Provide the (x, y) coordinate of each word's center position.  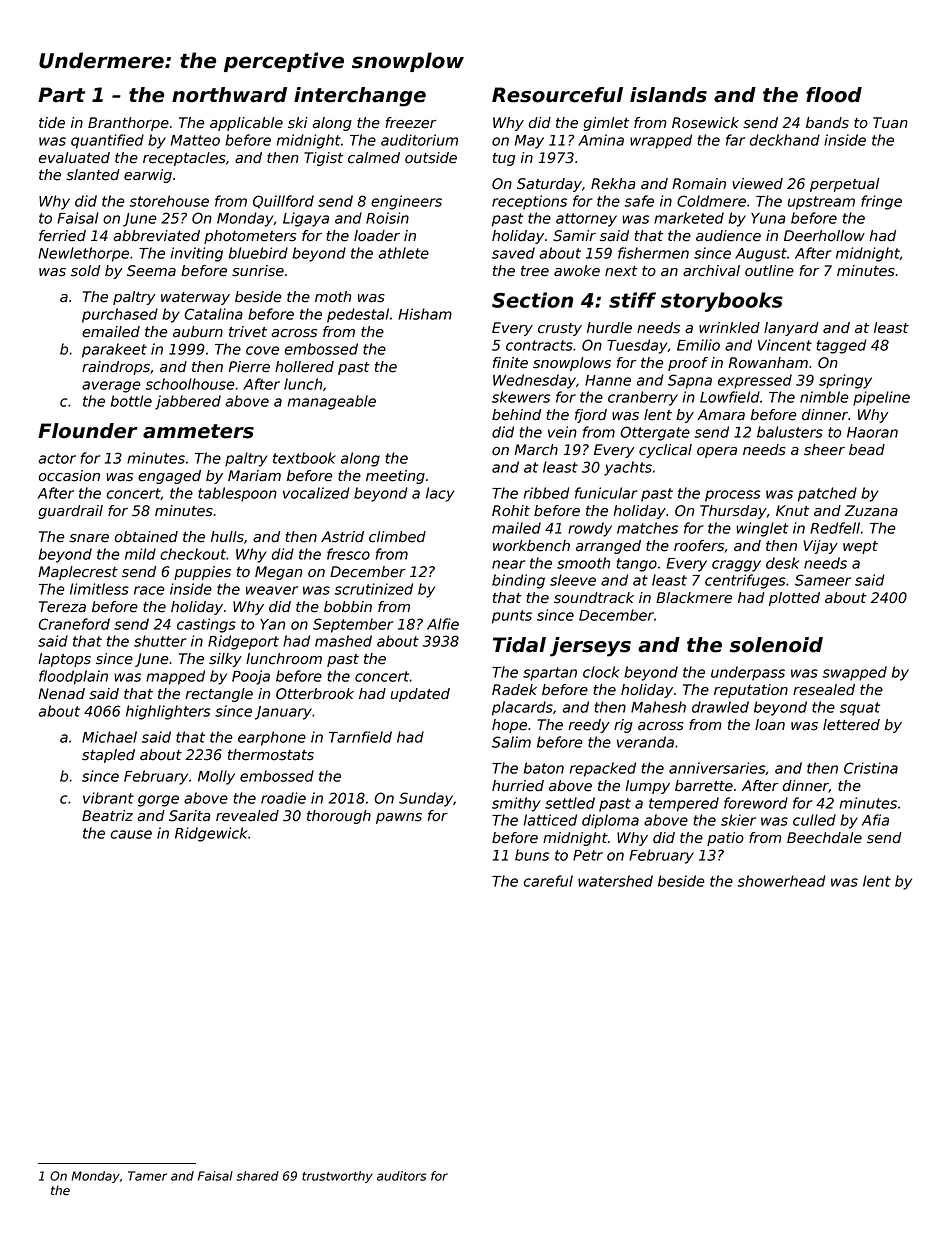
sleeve (573, 580)
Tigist (323, 159)
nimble (824, 397)
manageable (332, 402)
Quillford (283, 202)
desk (782, 563)
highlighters (168, 712)
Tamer (147, 1176)
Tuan (890, 123)
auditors (401, 1176)
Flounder (88, 431)
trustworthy (337, 1177)
